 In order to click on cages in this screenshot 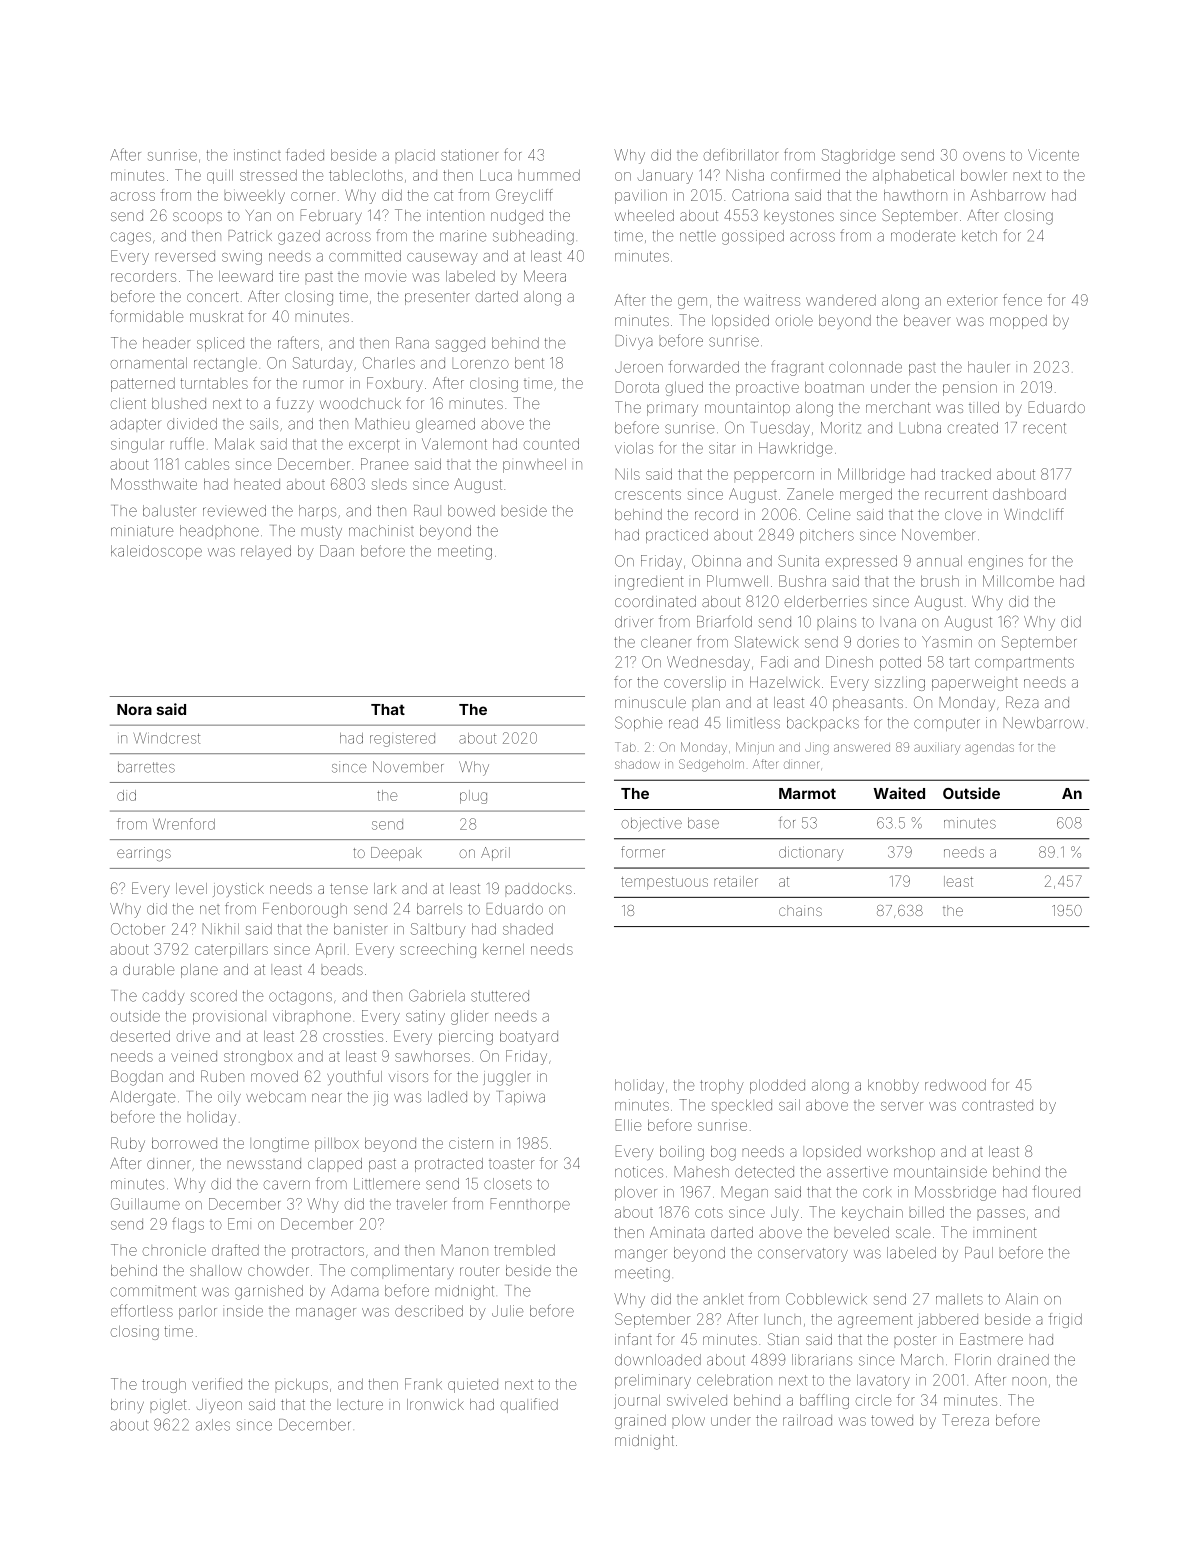, I will do `click(131, 238)`.
